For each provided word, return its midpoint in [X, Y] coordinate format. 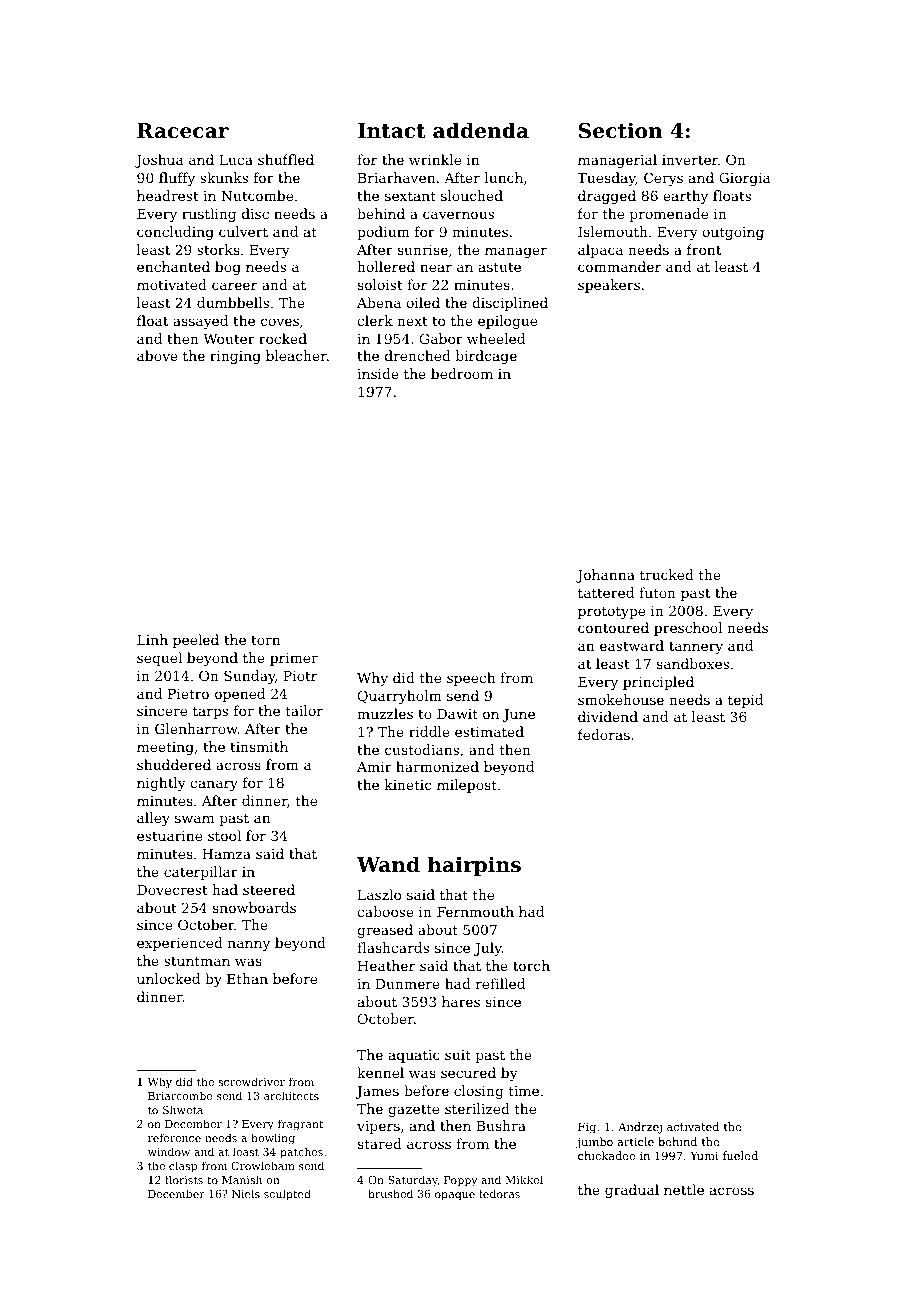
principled [658, 683]
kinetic [408, 784]
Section [621, 130]
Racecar [183, 131]
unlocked [168, 978]
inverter [690, 160]
